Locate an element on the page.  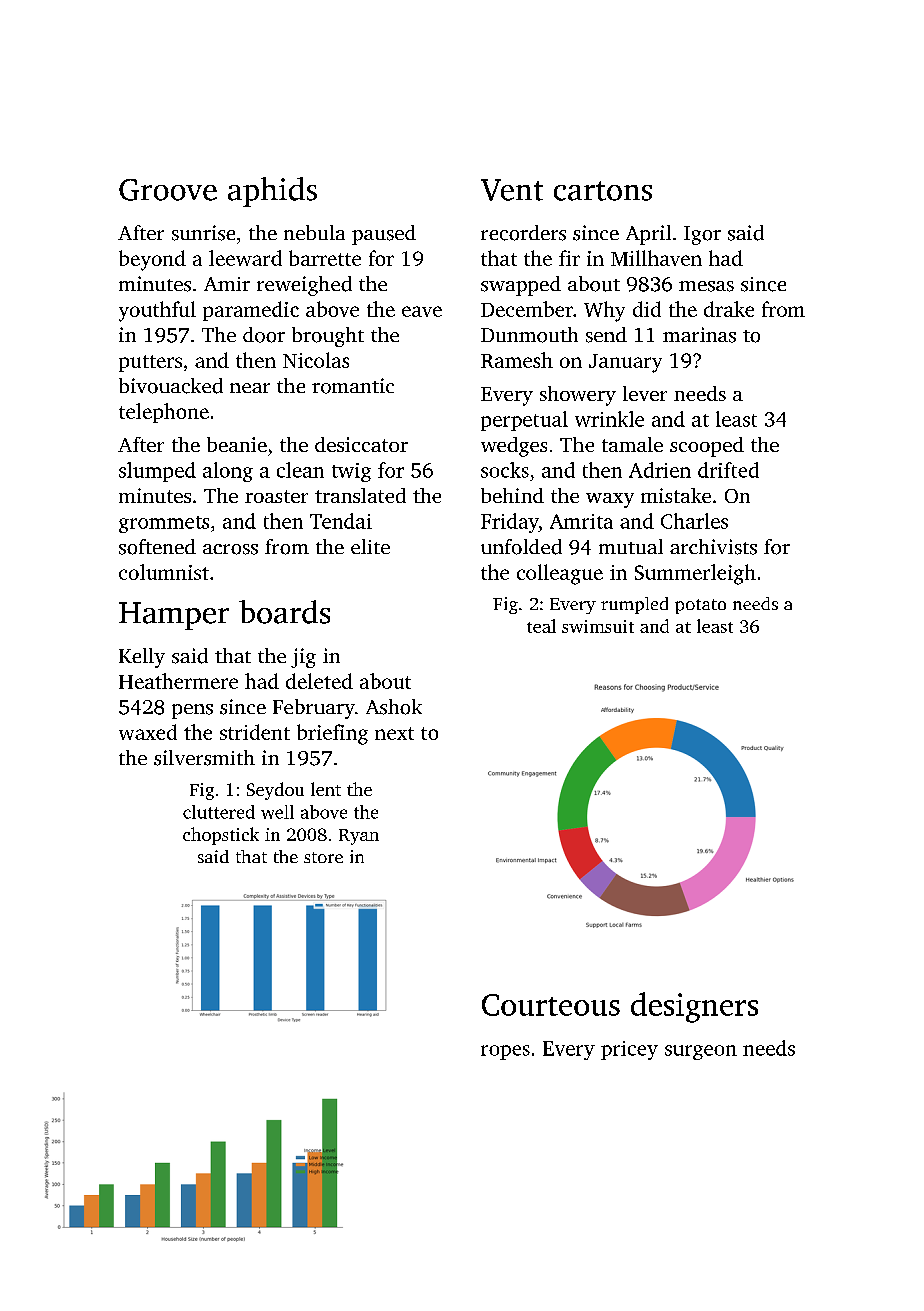
did is located at coordinates (647, 309).
